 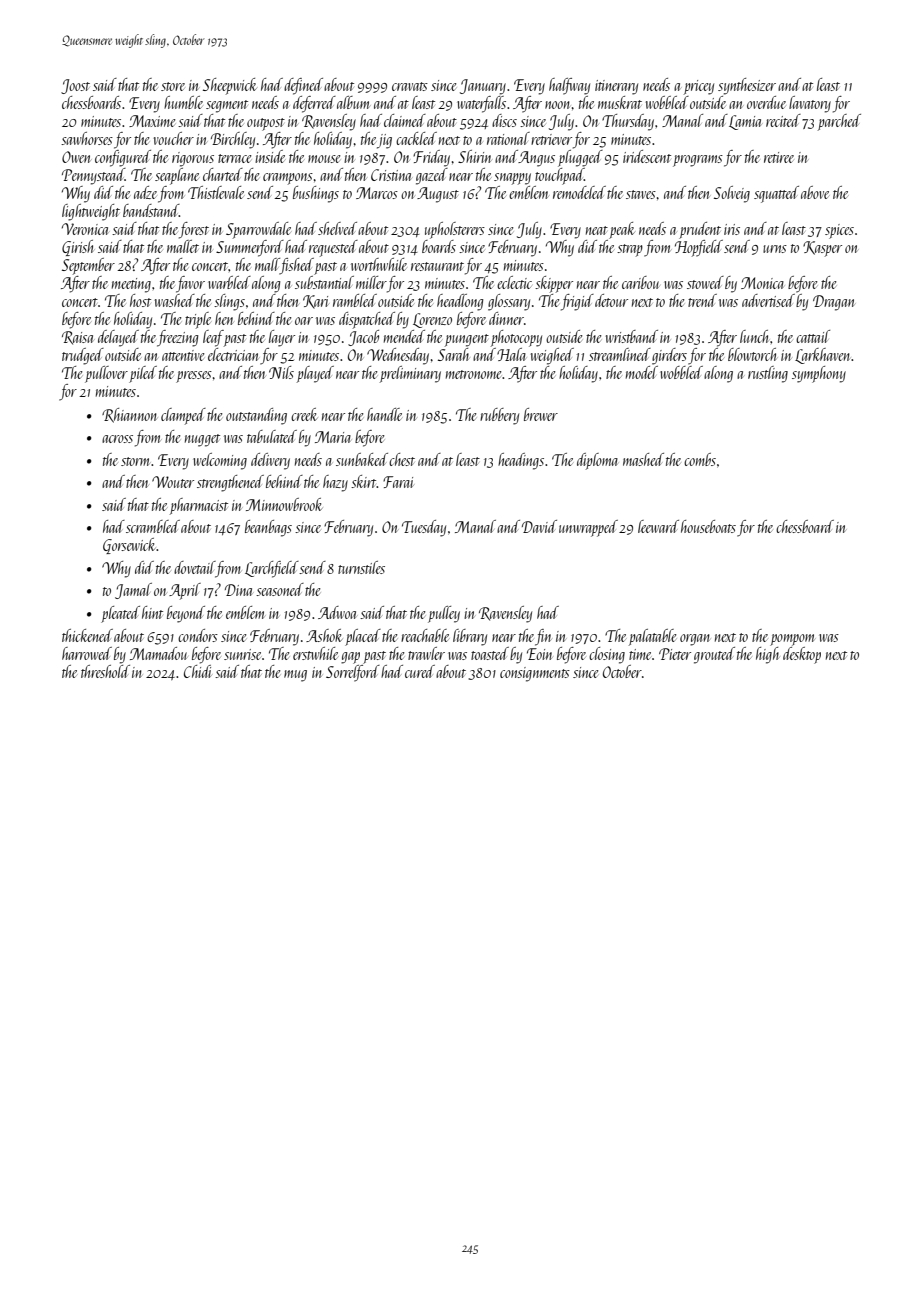 What do you see at coordinates (398, 356) in the document?
I see `Wednesday` at bounding box center [398, 356].
